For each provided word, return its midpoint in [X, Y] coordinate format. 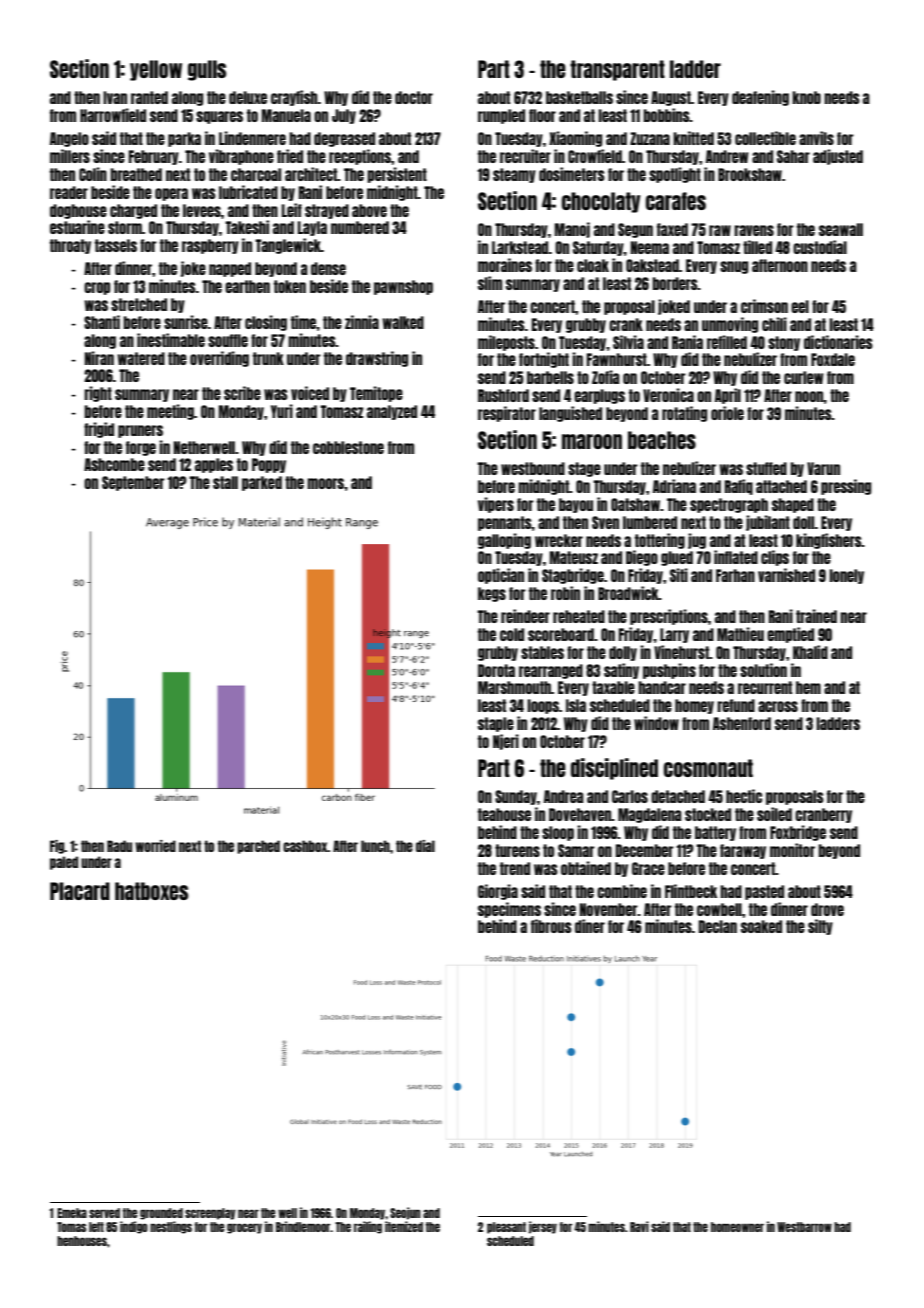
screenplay [210, 1214]
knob [806, 97]
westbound [533, 468]
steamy [514, 175]
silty [820, 927]
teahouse [504, 814]
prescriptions [669, 617]
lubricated [248, 192]
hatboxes [151, 891]
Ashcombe [114, 464]
